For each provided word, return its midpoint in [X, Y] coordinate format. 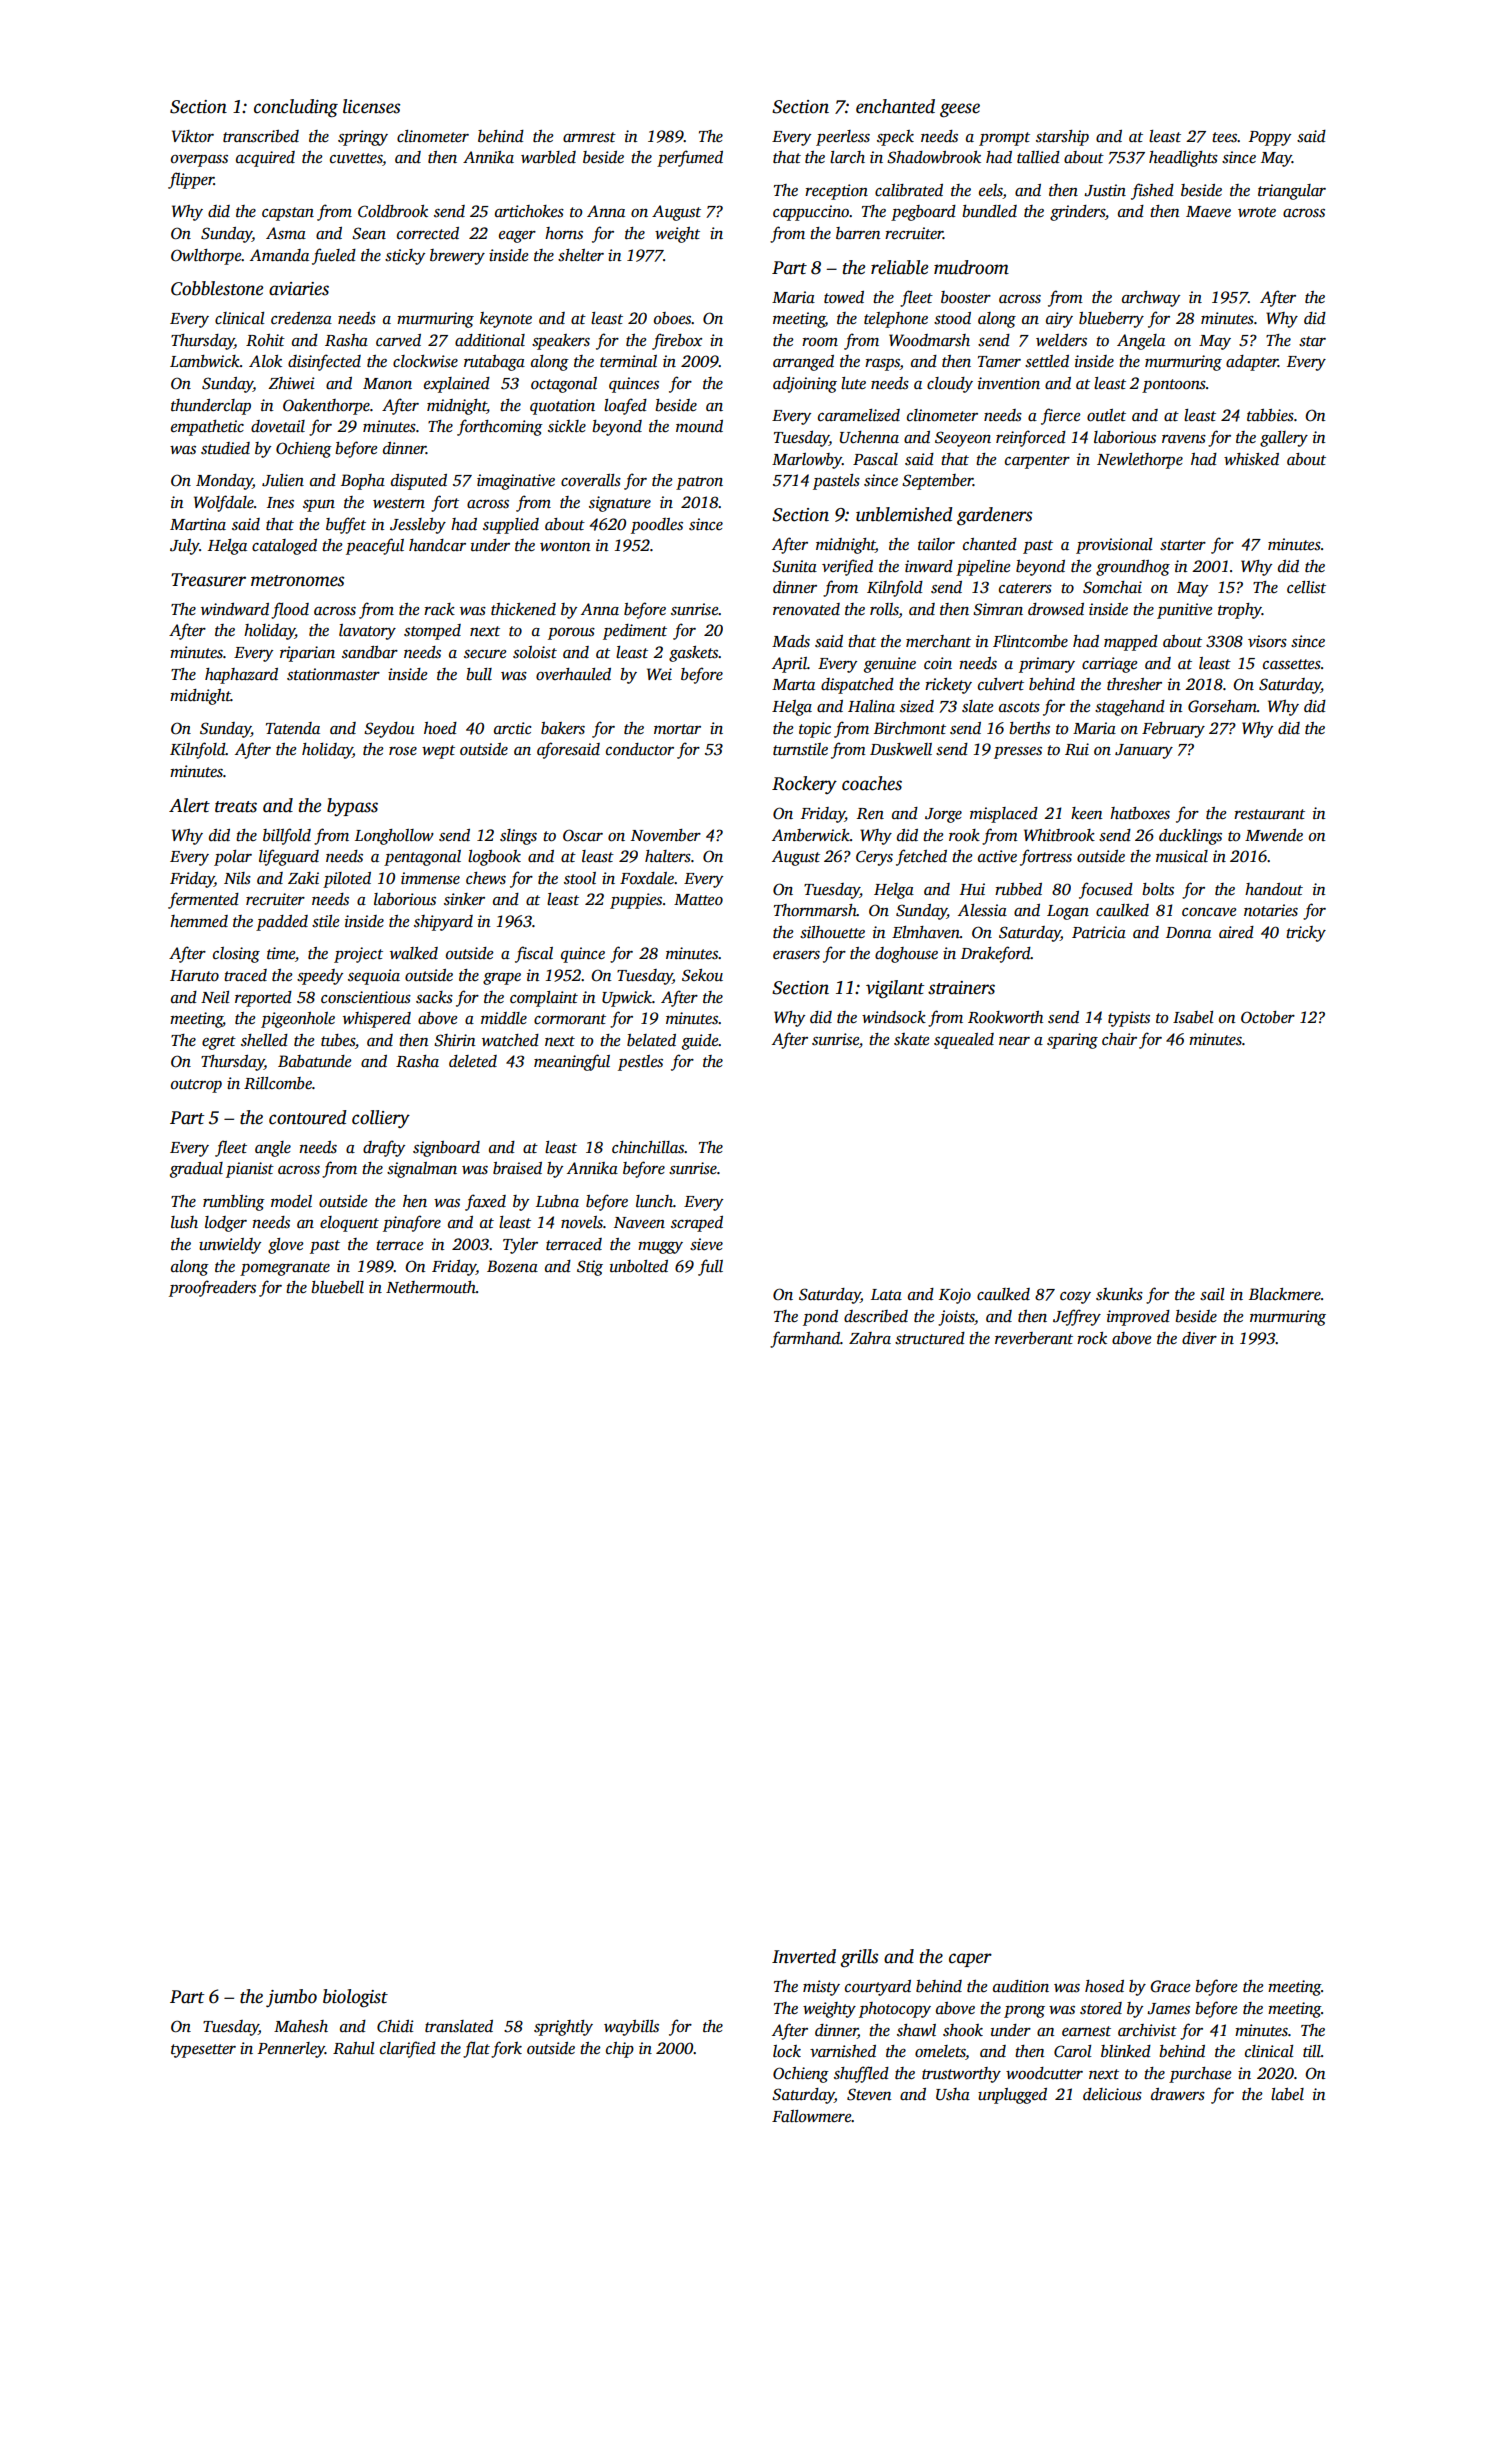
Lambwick [205, 361]
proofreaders [212, 1288]
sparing [1072, 1041]
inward [929, 566]
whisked [1251, 459]
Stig [590, 1268]
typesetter [203, 2051]
